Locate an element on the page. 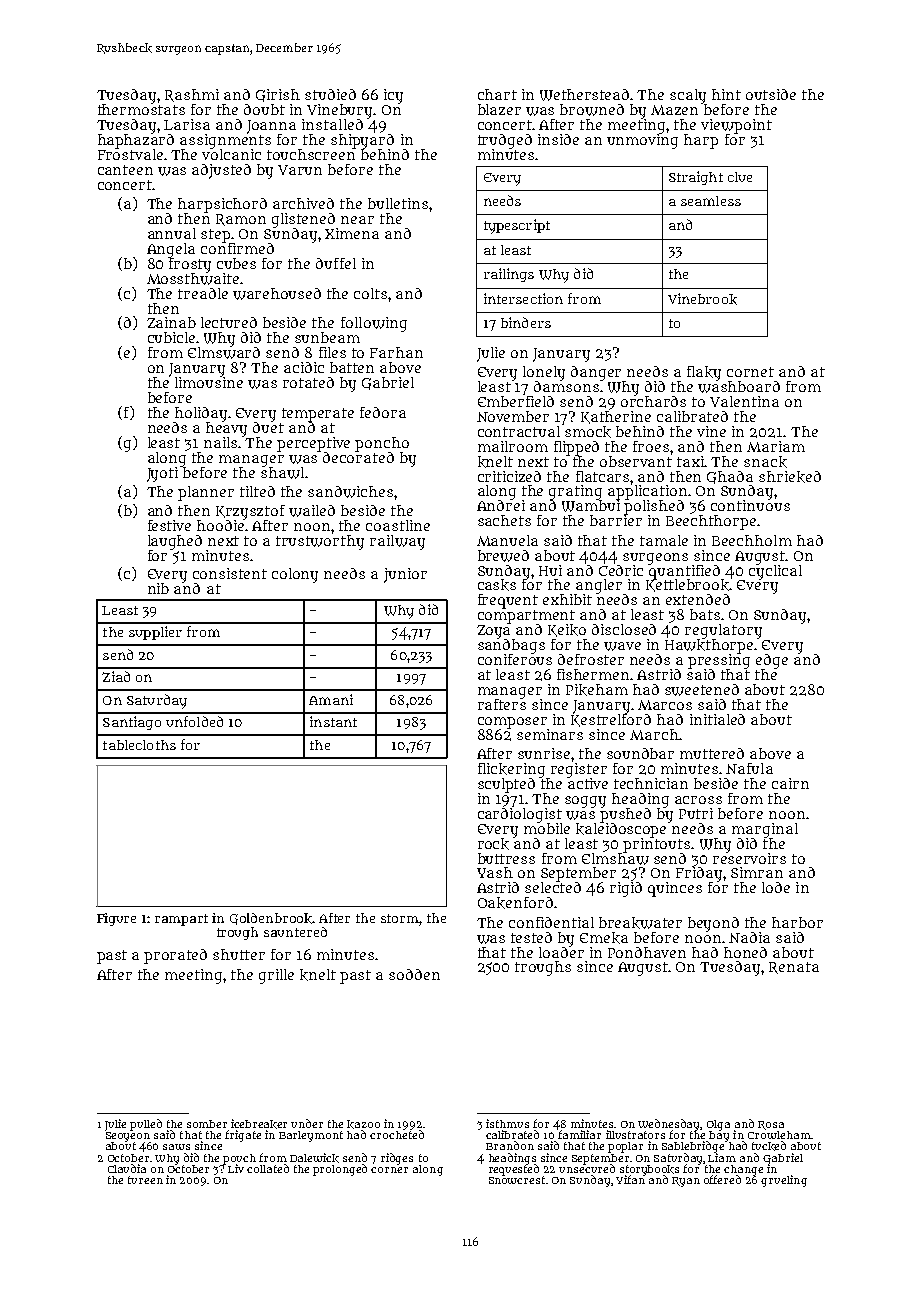 This image has height=1308, width=924. chart is located at coordinates (497, 94).
